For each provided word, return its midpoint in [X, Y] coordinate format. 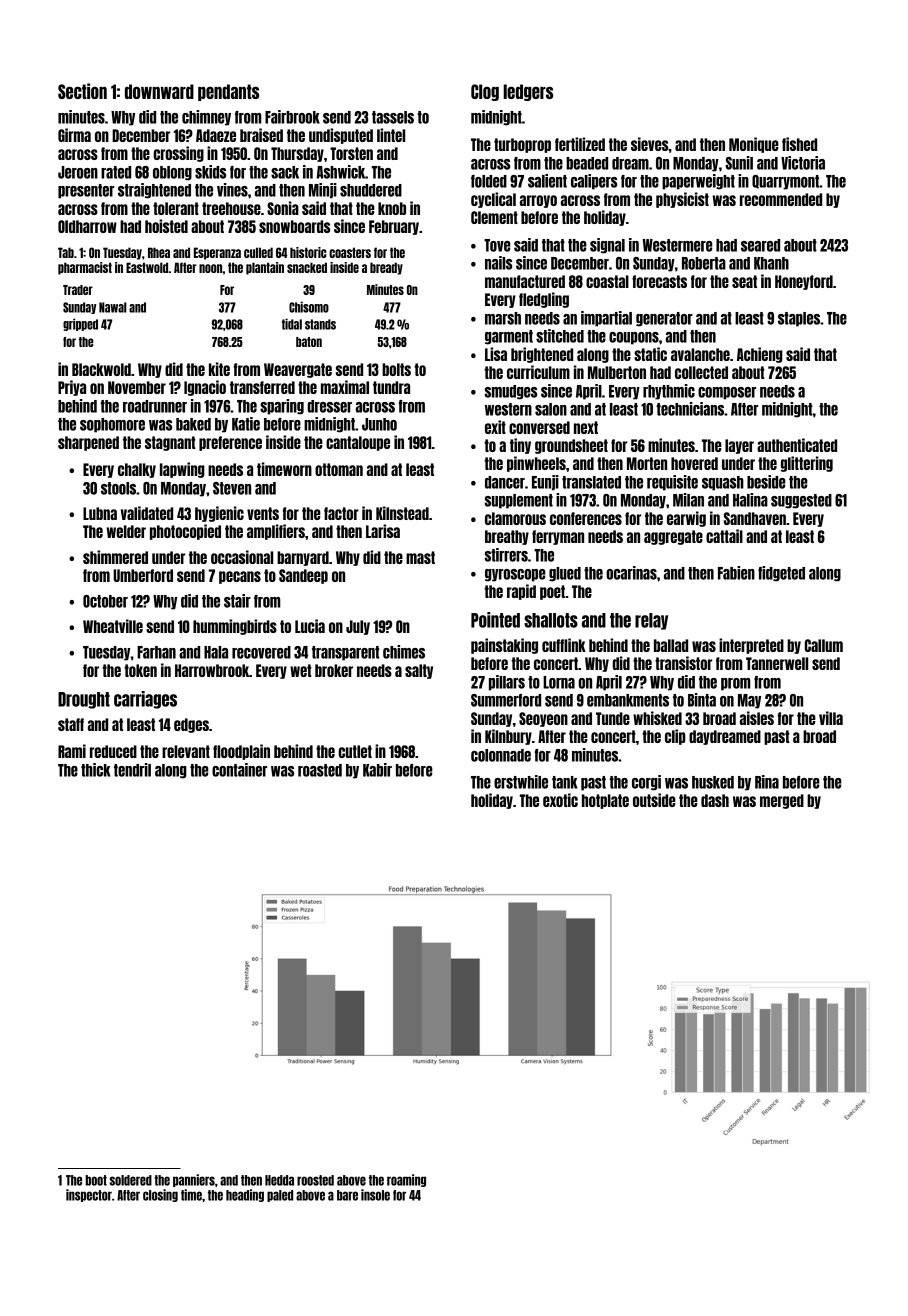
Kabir [377, 770]
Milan [688, 500]
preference [230, 443]
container [239, 770]
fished [799, 144]
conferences [586, 518]
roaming [406, 1180]
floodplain [241, 752]
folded [489, 181]
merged [782, 801]
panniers [194, 1180]
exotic [560, 800]
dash [715, 800]
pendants [228, 92]
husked [713, 782]
